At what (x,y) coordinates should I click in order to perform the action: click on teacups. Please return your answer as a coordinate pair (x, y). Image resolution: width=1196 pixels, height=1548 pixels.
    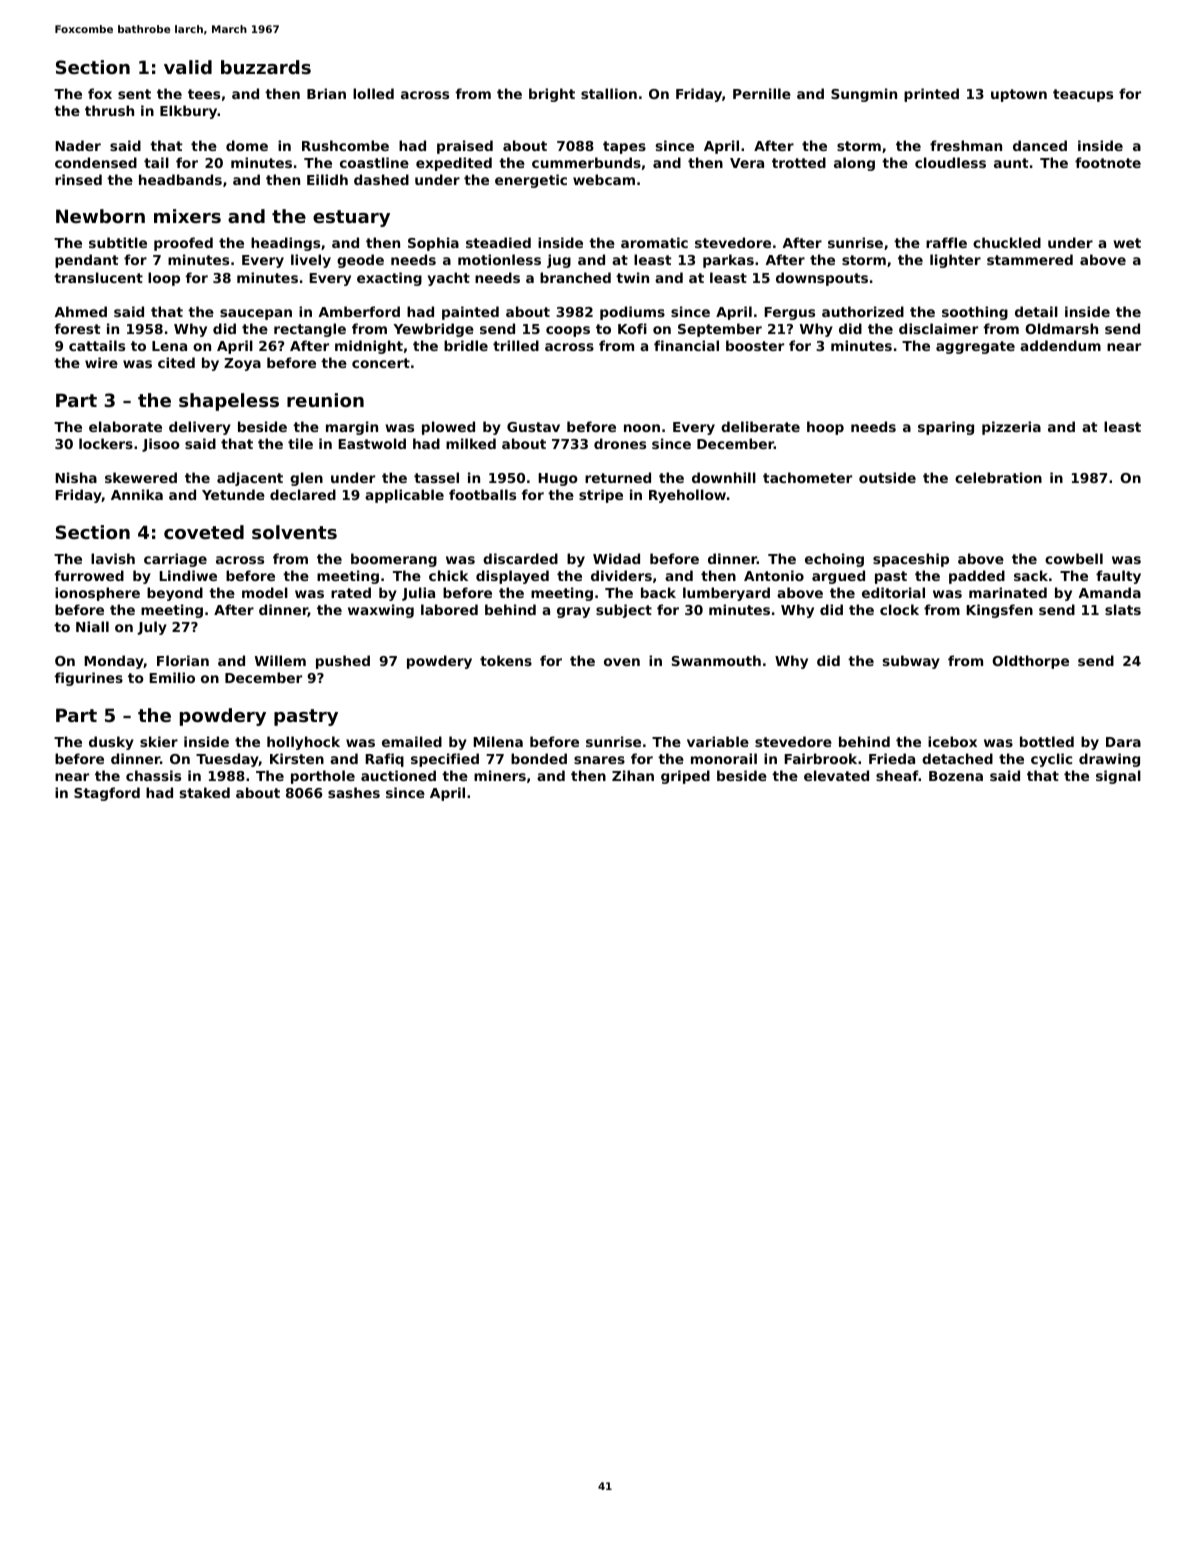
    Looking at the image, I should click on (1083, 95).
